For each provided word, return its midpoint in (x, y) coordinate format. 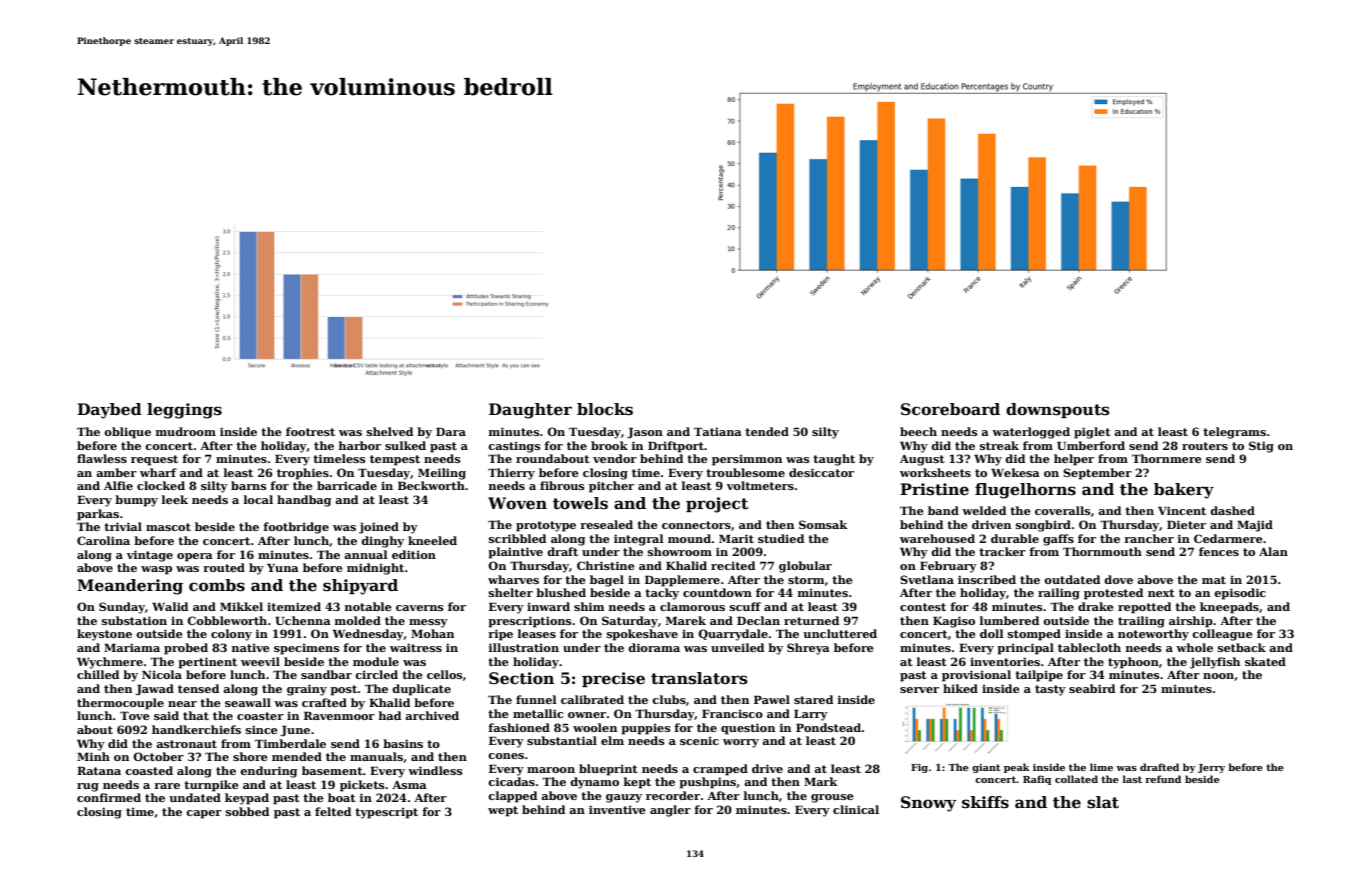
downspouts (1058, 410)
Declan (758, 620)
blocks (605, 409)
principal (1025, 649)
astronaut (186, 744)
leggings (184, 411)
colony (231, 635)
